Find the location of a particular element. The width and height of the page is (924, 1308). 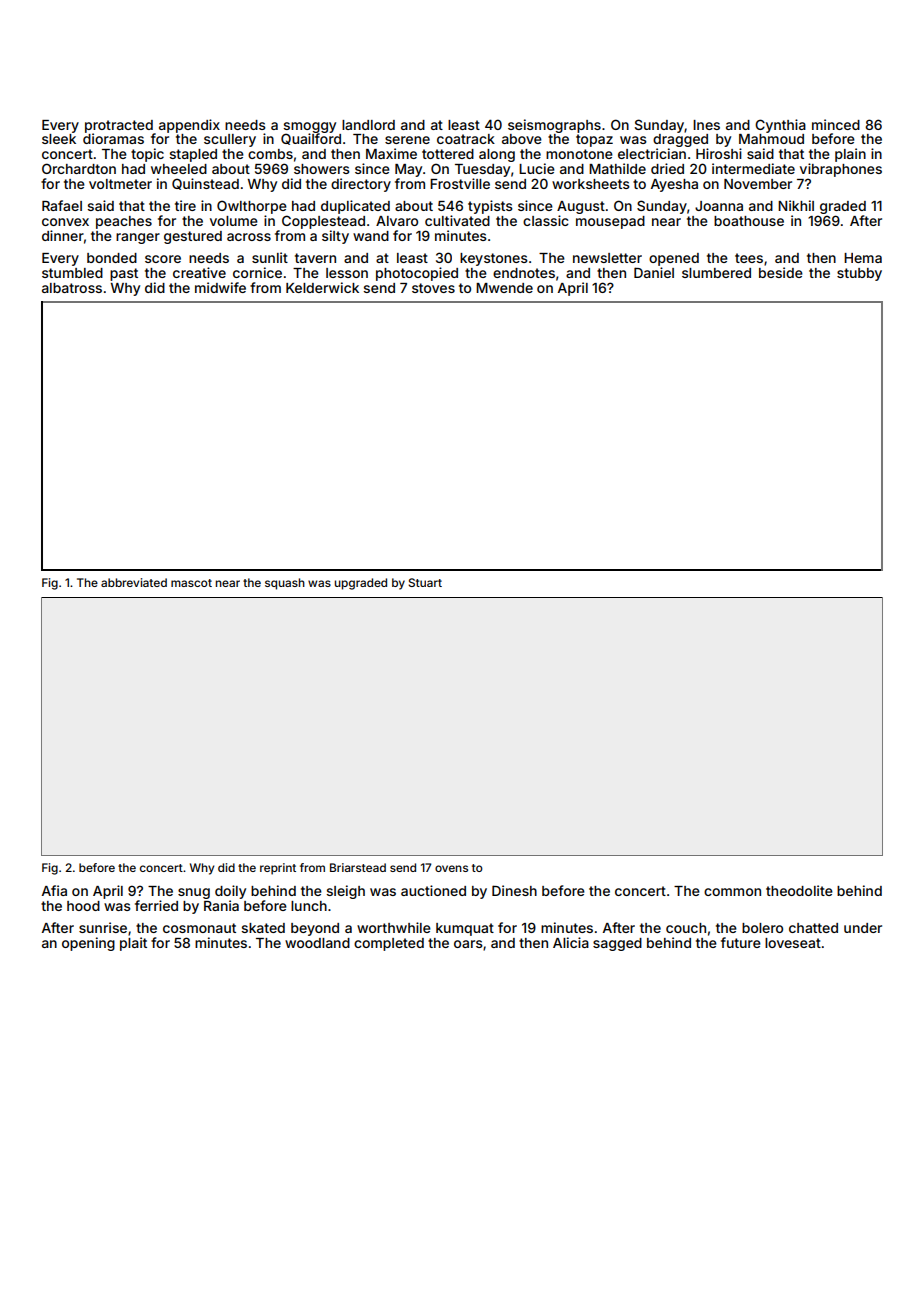

Alicia is located at coordinates (571, 942).
